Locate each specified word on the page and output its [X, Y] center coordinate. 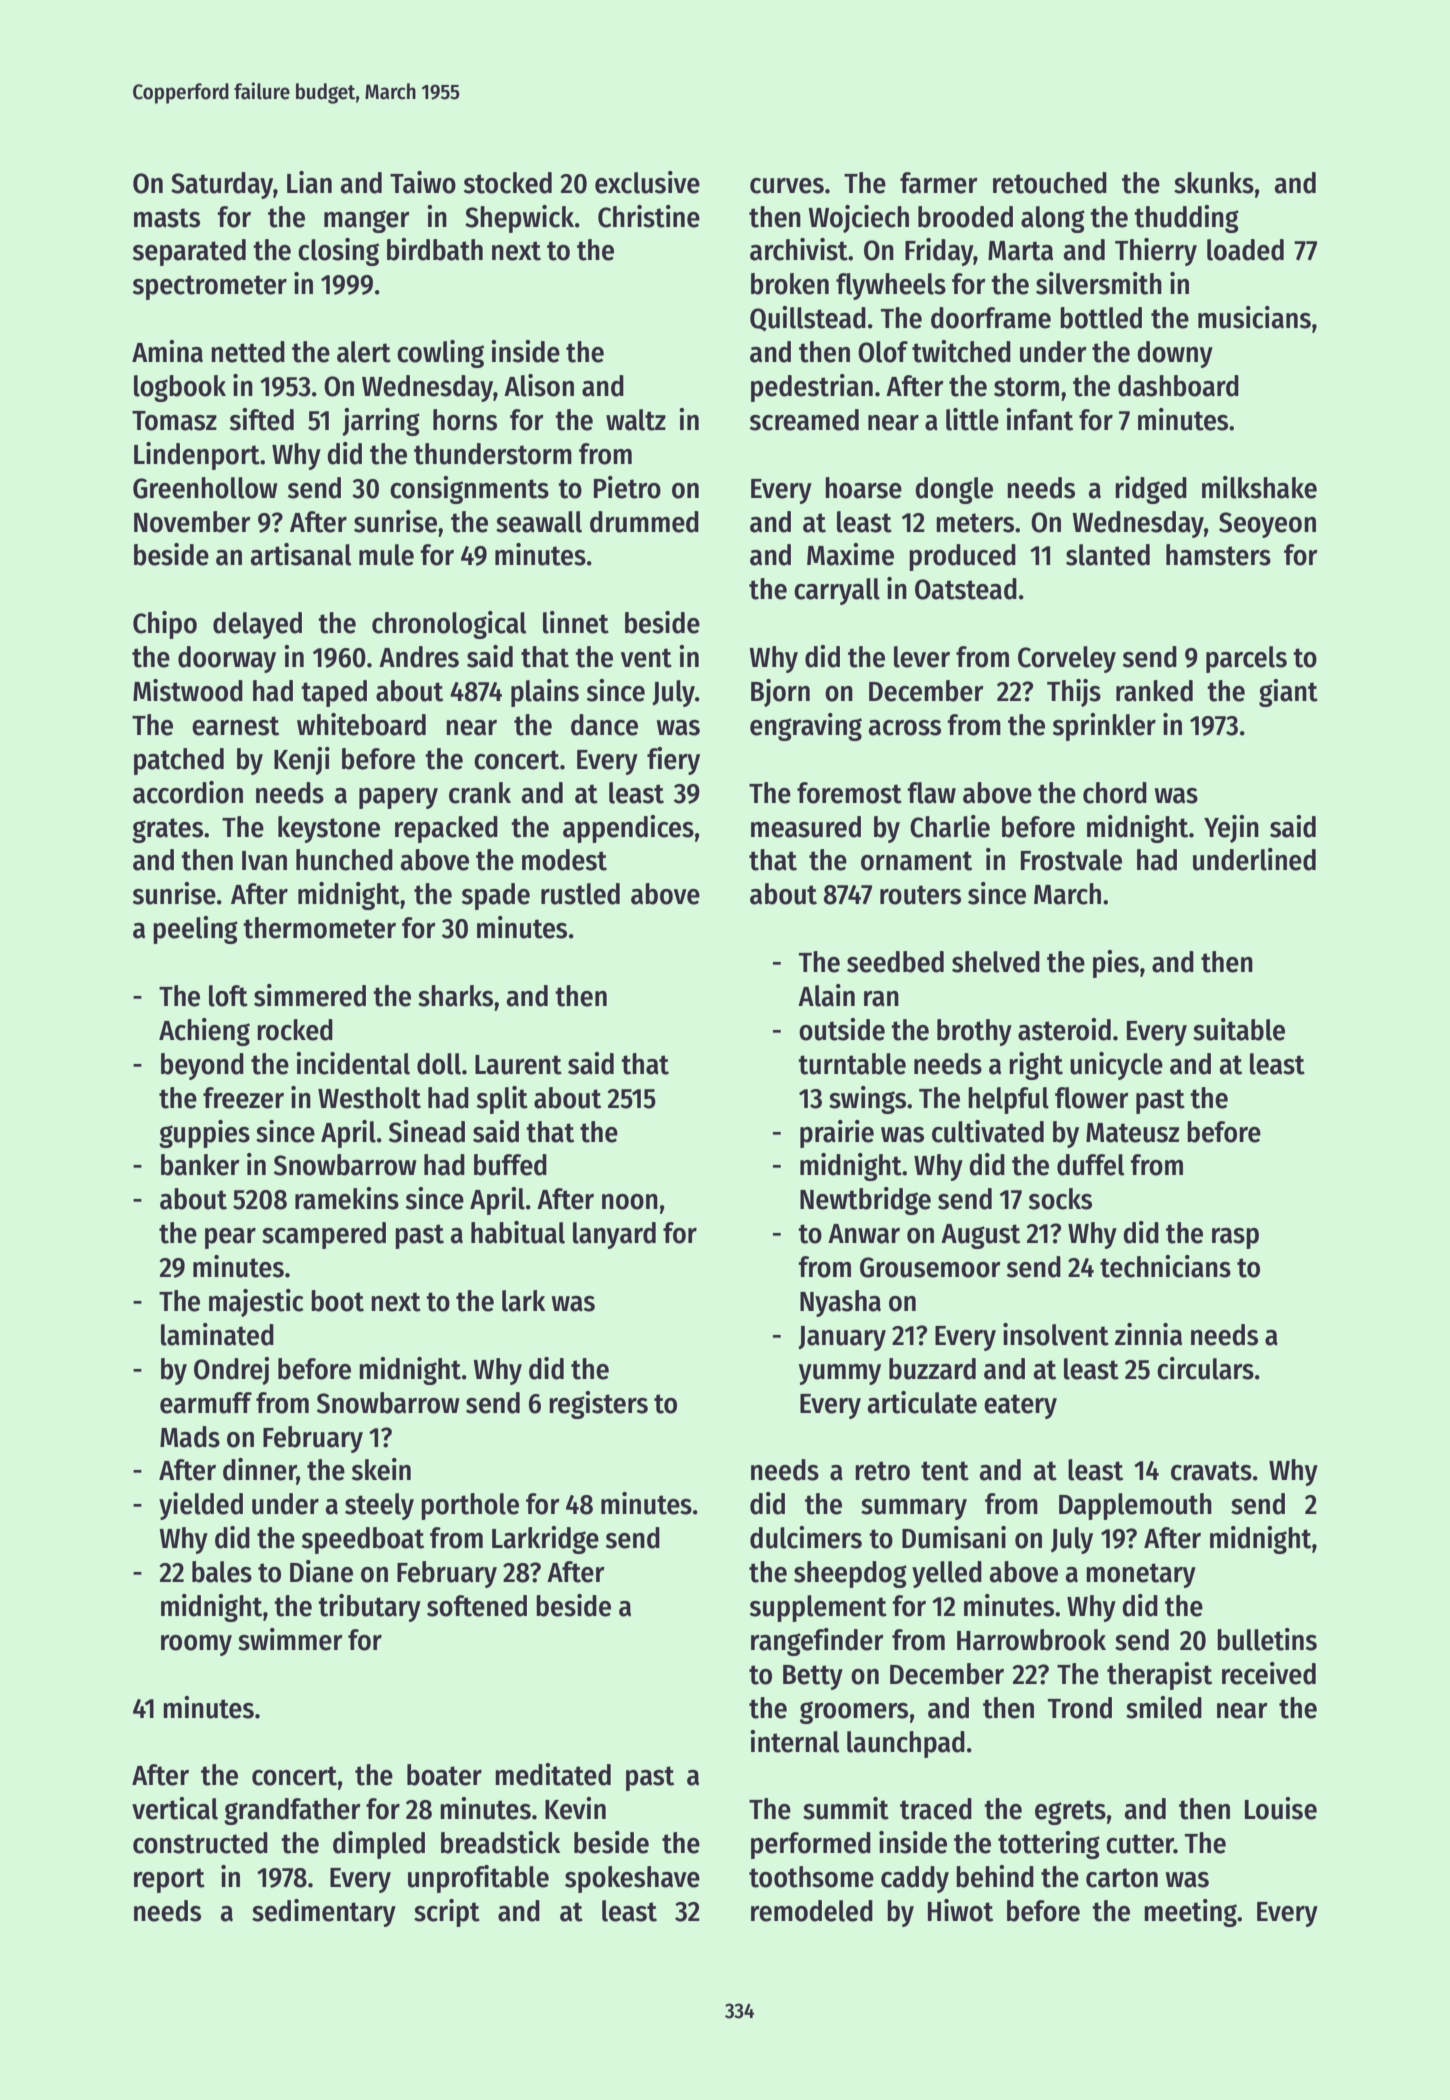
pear [230, 1238]
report [169, 1880]
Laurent [518, 1065]
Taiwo [423, 182]
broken [790, 284]
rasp [1235, 1238]
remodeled [812, 1911]
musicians [1254, 317]
